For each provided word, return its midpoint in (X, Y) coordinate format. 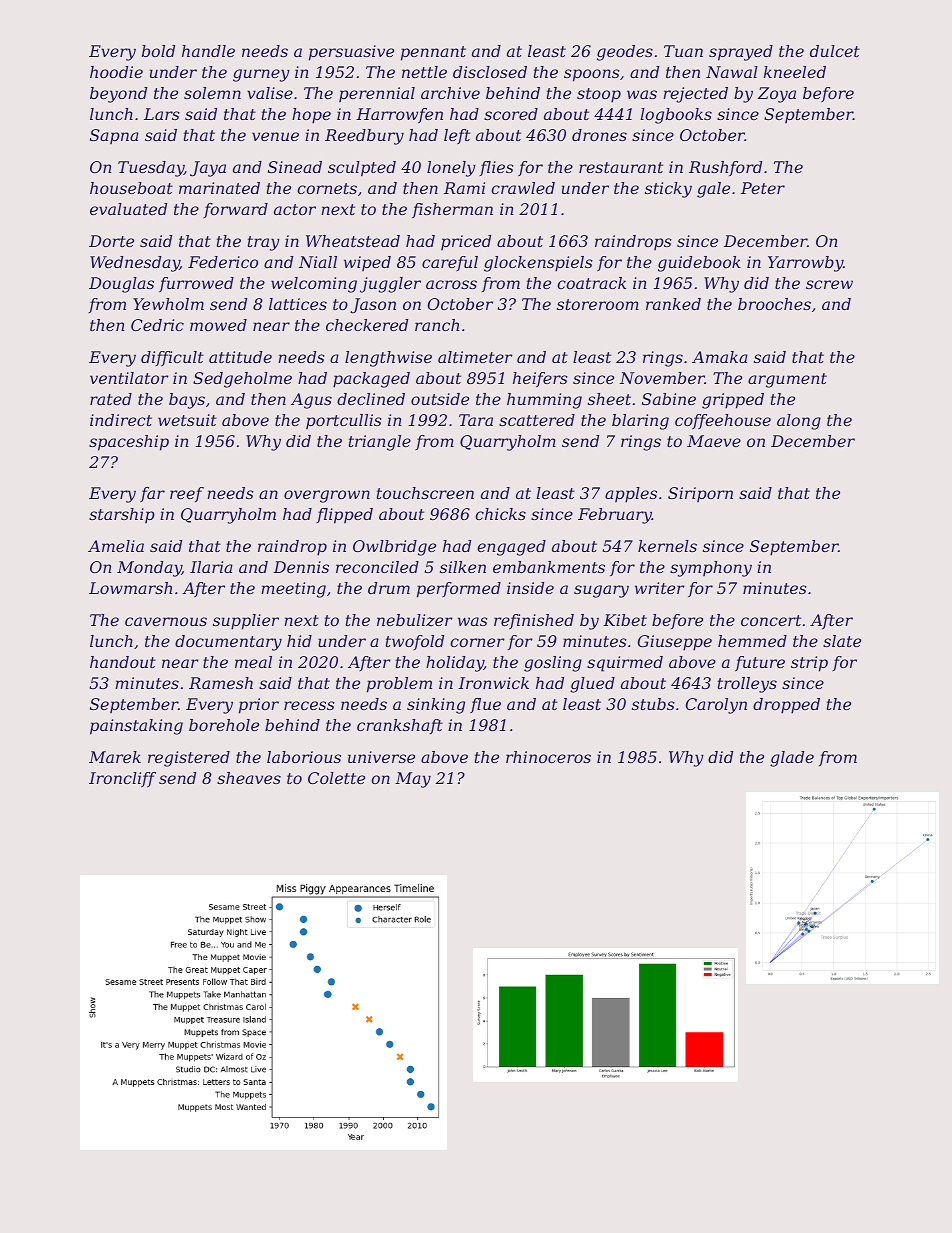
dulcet (835, 51)
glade (792, 759)
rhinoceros (548, 757)
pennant (433, 53)
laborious (304, 757)
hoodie (116, 72)
